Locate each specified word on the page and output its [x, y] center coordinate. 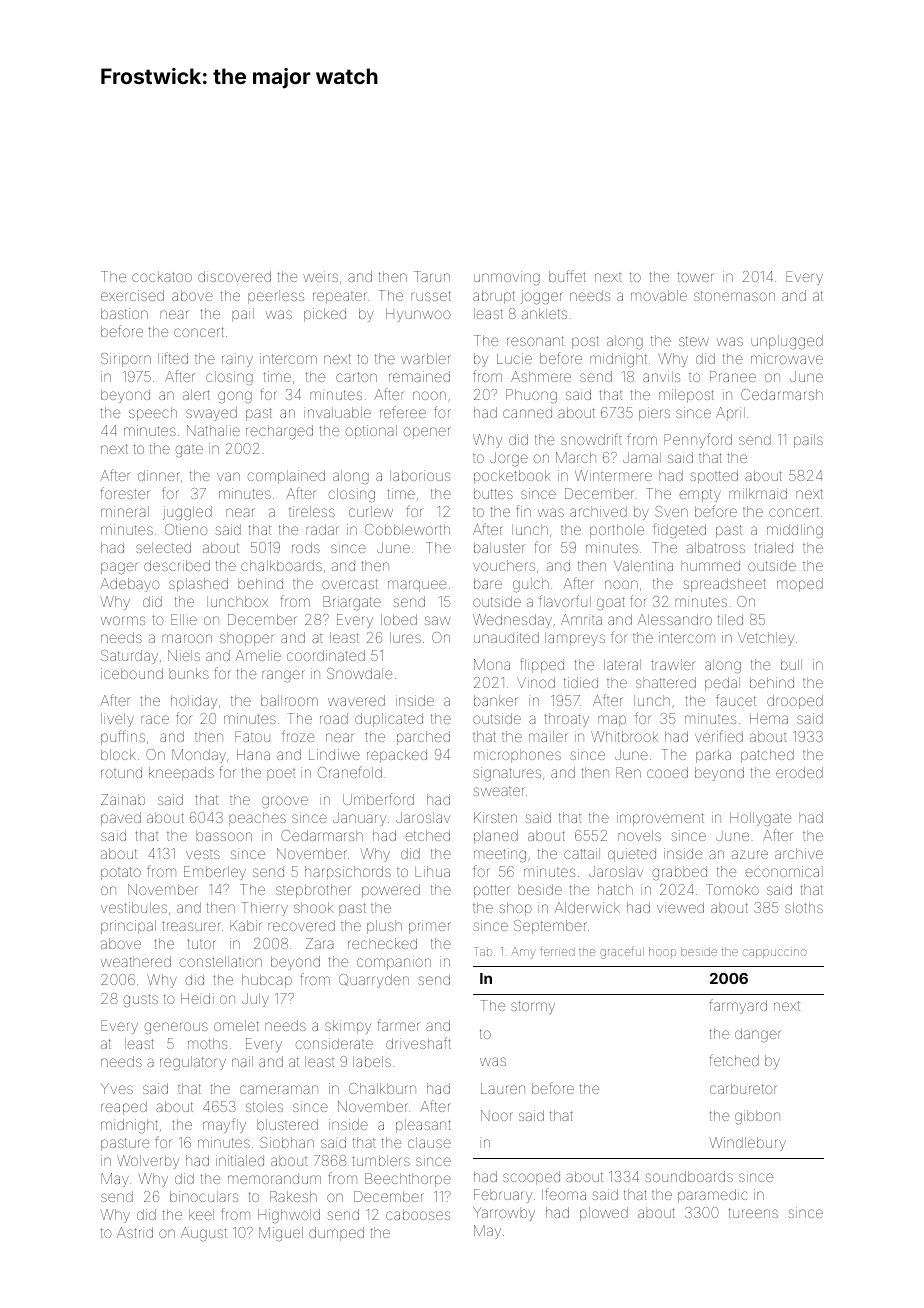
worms [123, 620]
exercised [132, 295]
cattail [582, 853]
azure [750, 854]
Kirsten [495, 817]
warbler [426, 358]
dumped [336, 1234]
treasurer [191, 926]
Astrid [135, 1232]
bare [488, 583]
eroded [799, 772]
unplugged [787, 342]
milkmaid [758, 493]
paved [121, 819]
